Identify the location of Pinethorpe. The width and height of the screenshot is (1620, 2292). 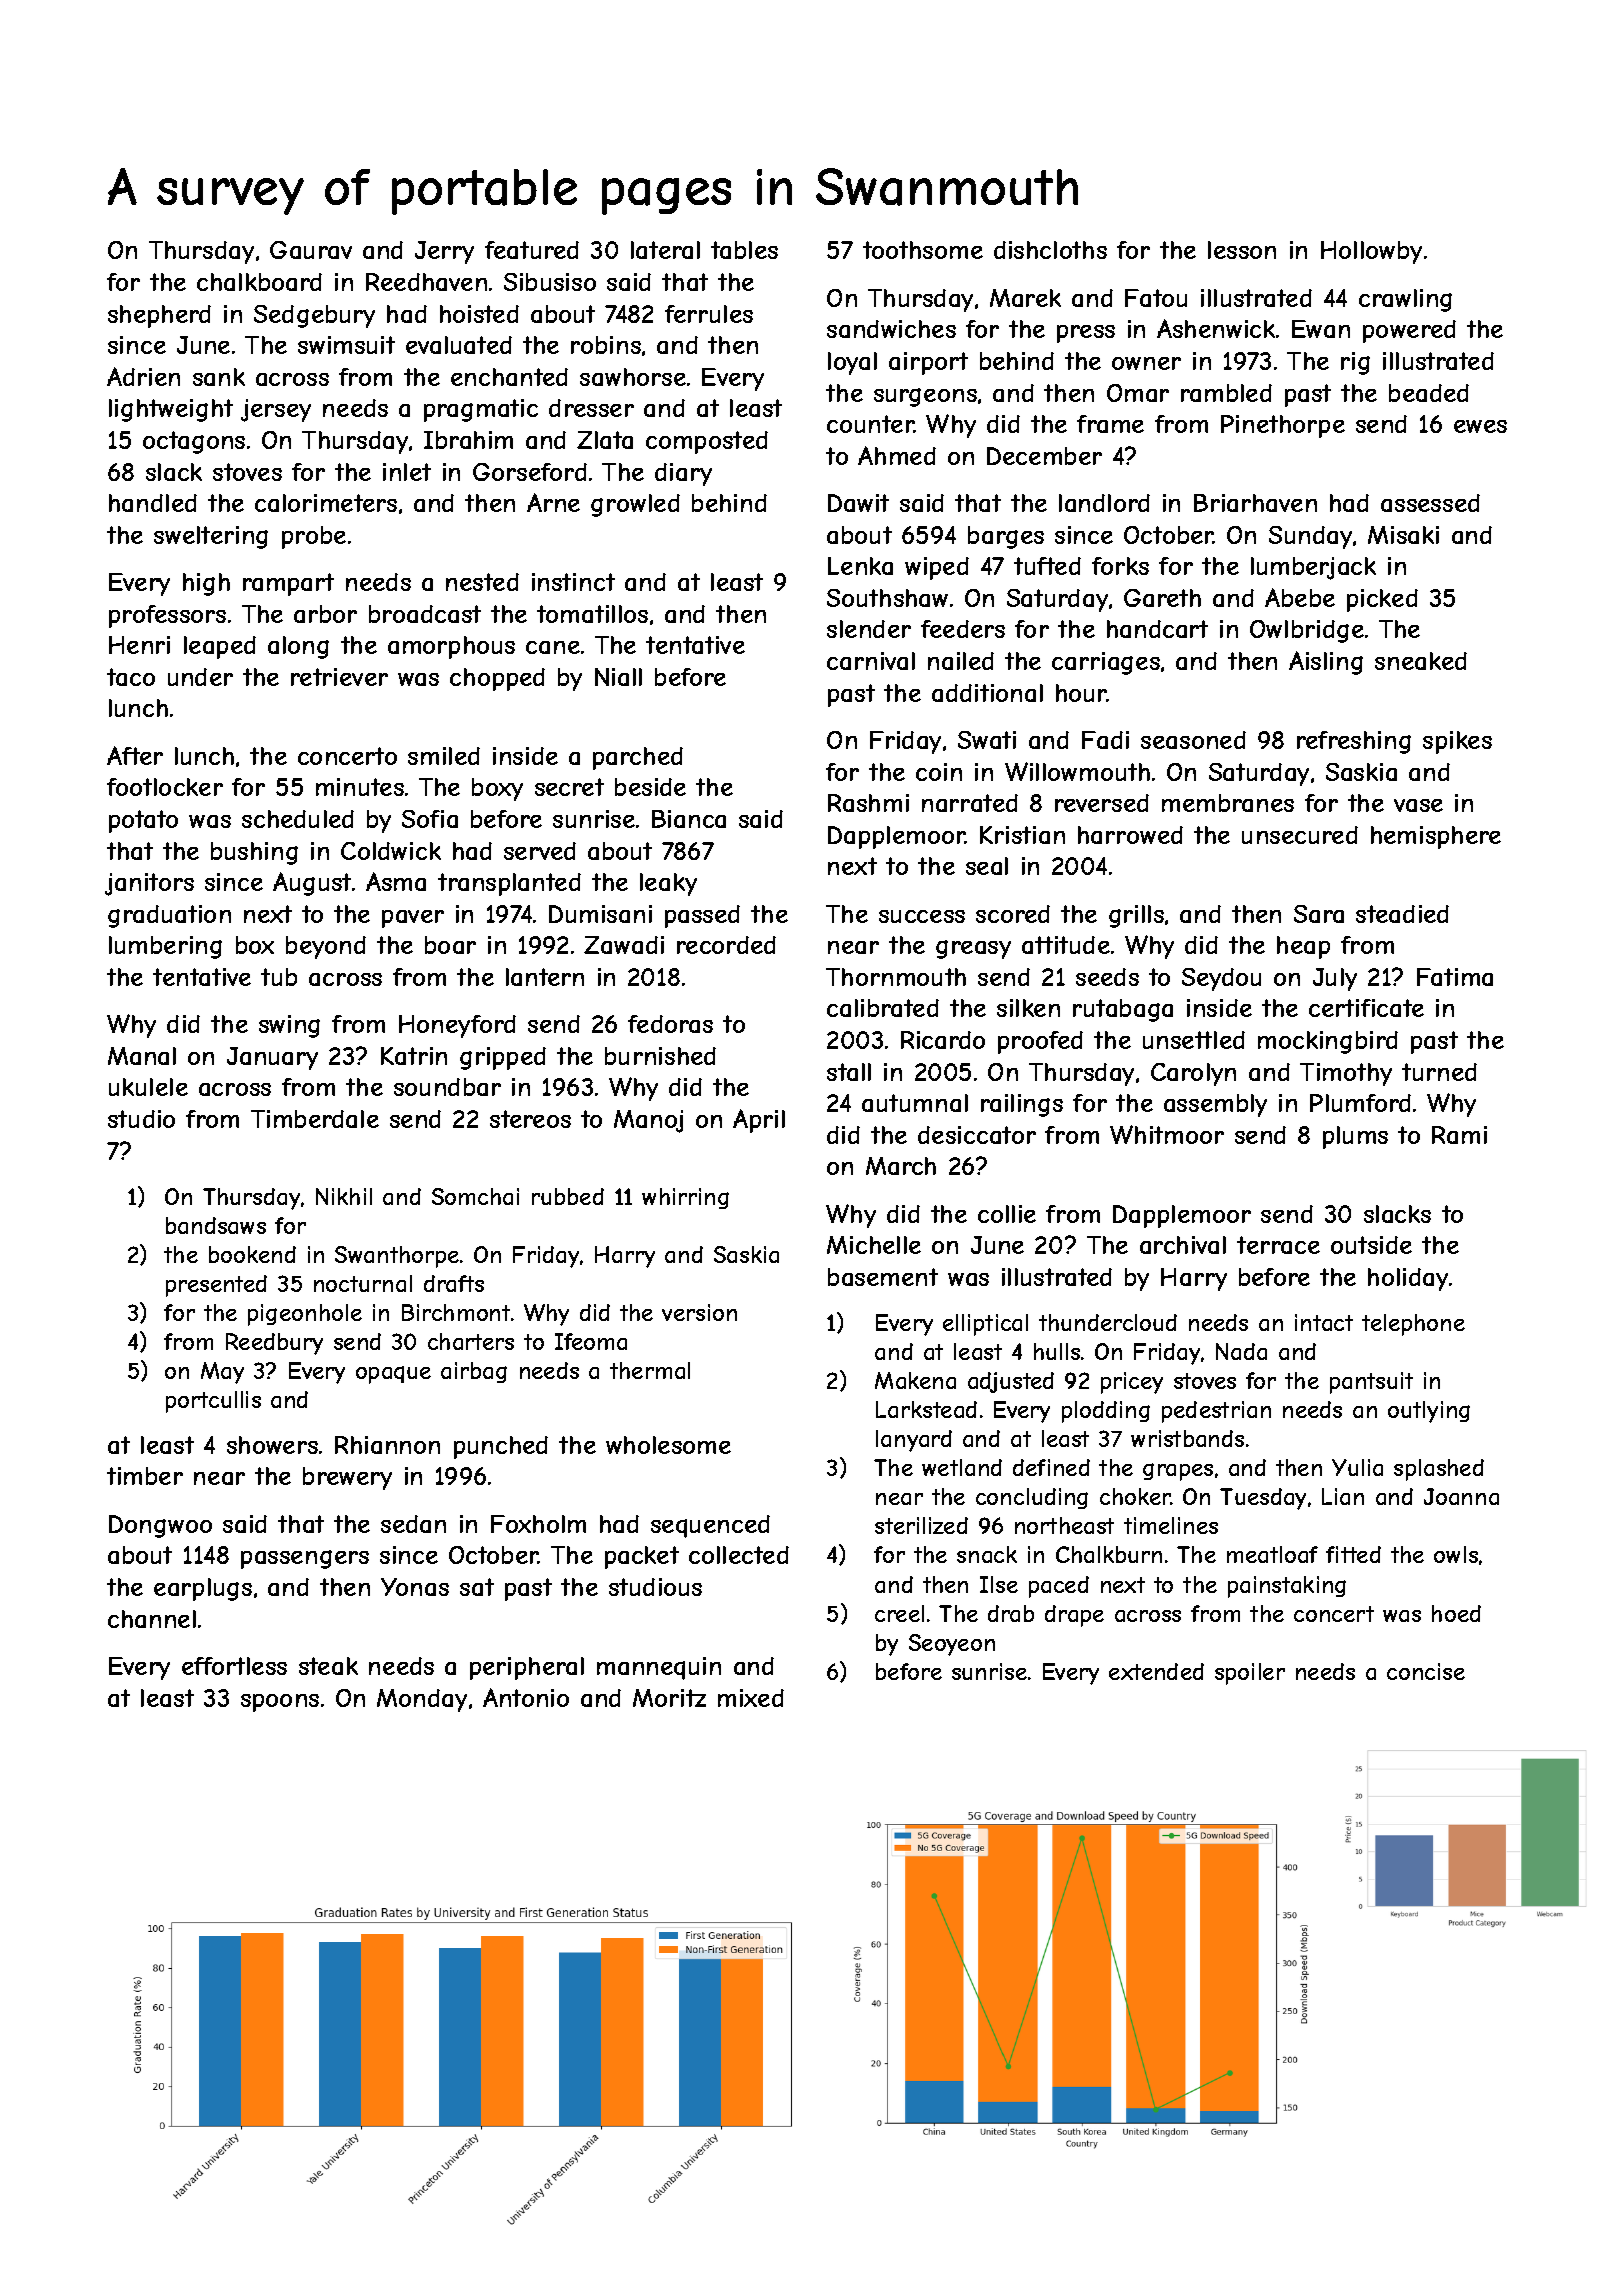
(1283, 426).
